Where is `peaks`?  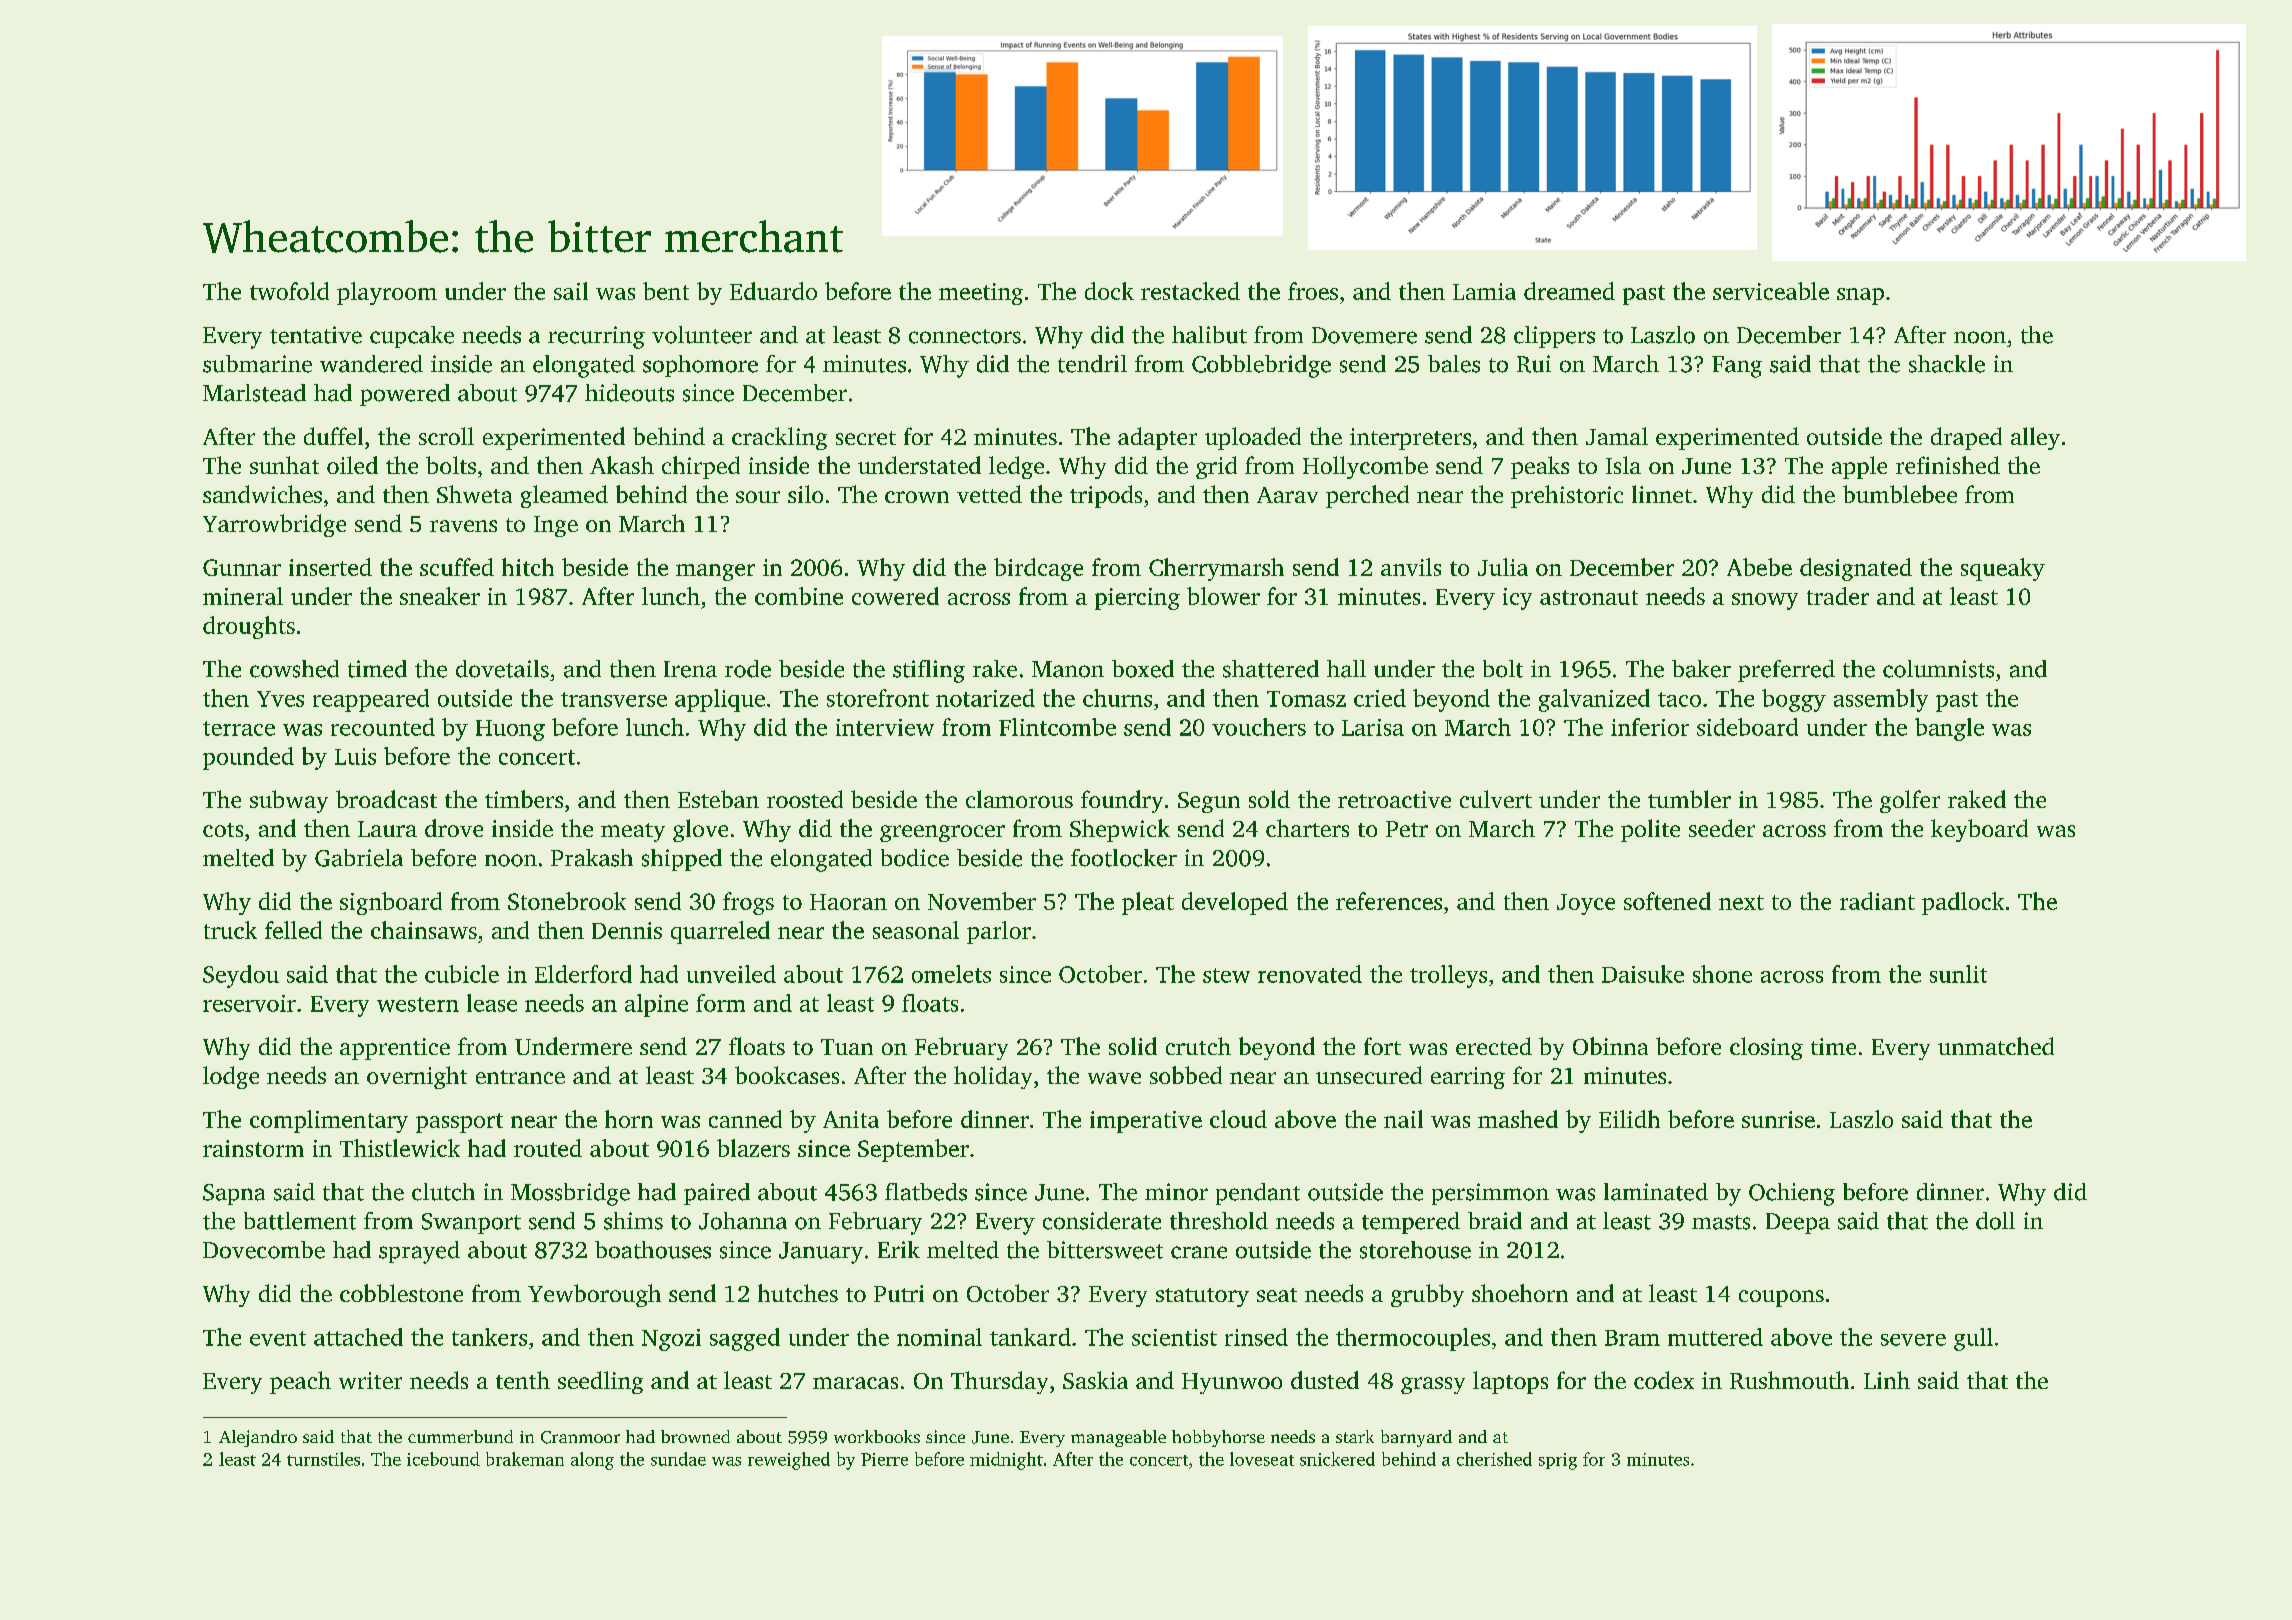
peaks is located at coordinates (1540, 467).
